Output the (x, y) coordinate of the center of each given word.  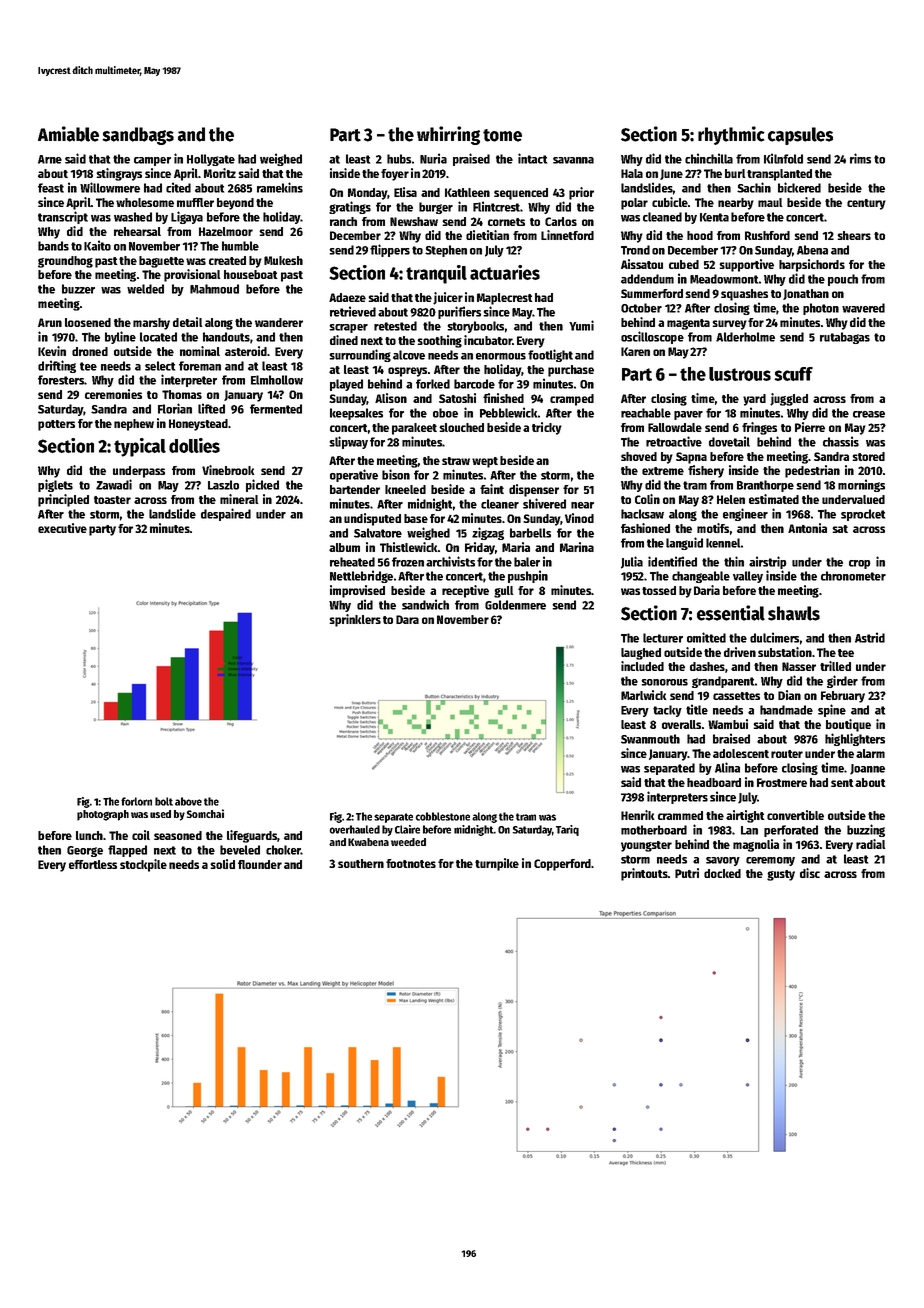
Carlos (561, 221)
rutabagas (845, 338)
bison (396, 474)
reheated (352, 562)
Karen (635, 351)
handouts (226, 337)
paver (688, 415)
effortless (93, 864)
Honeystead (198, 425)
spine (832, 710)
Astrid (870, 637)
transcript (63, 217)
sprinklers (355, 620)
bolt (164, 801)
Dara (407, 619)
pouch (843, 280)
